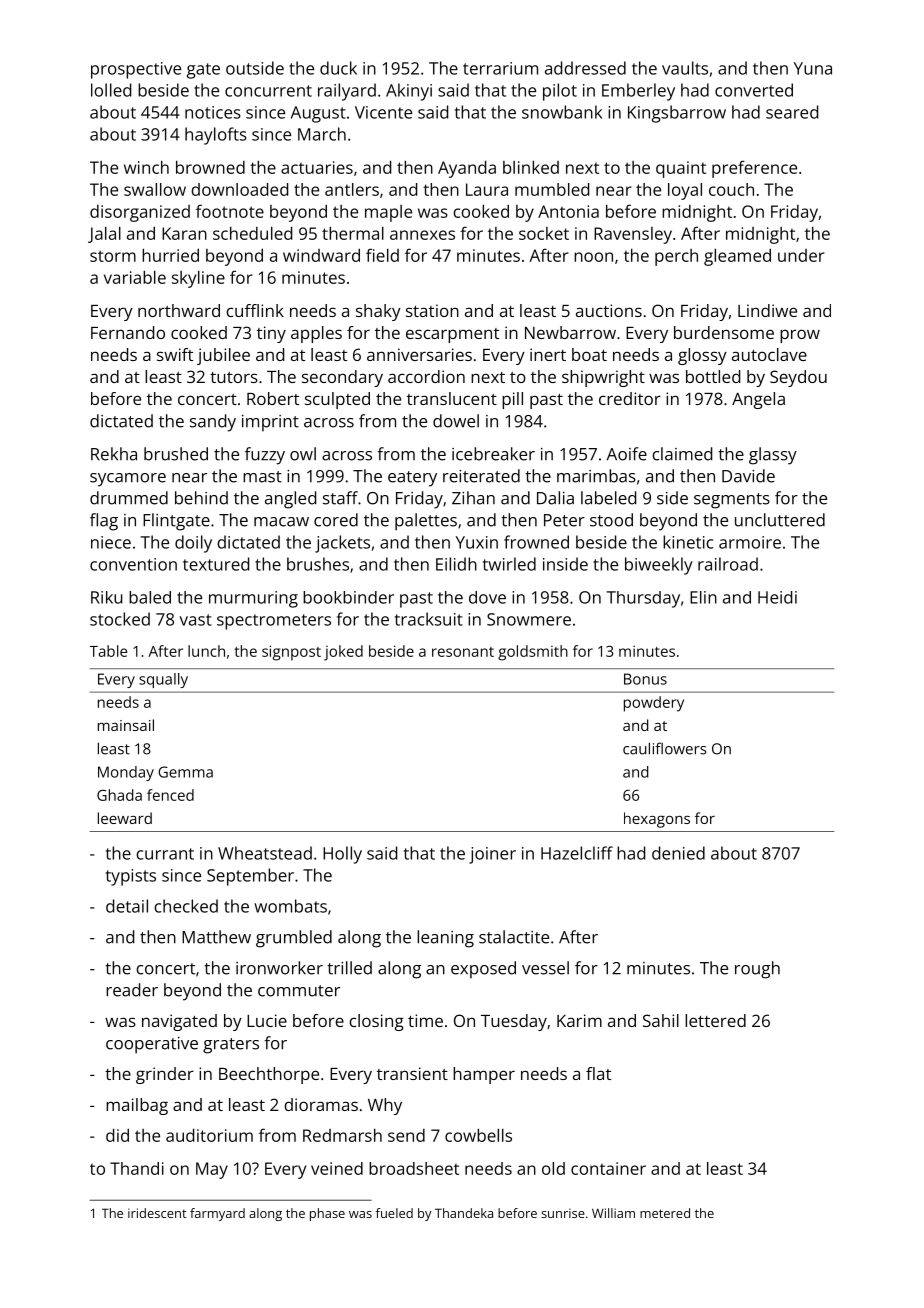 The image size is (924, 1308). What do you see at coordinates (136, 70) in the document?
I see `prospective` at bounding box center [136, 70].
